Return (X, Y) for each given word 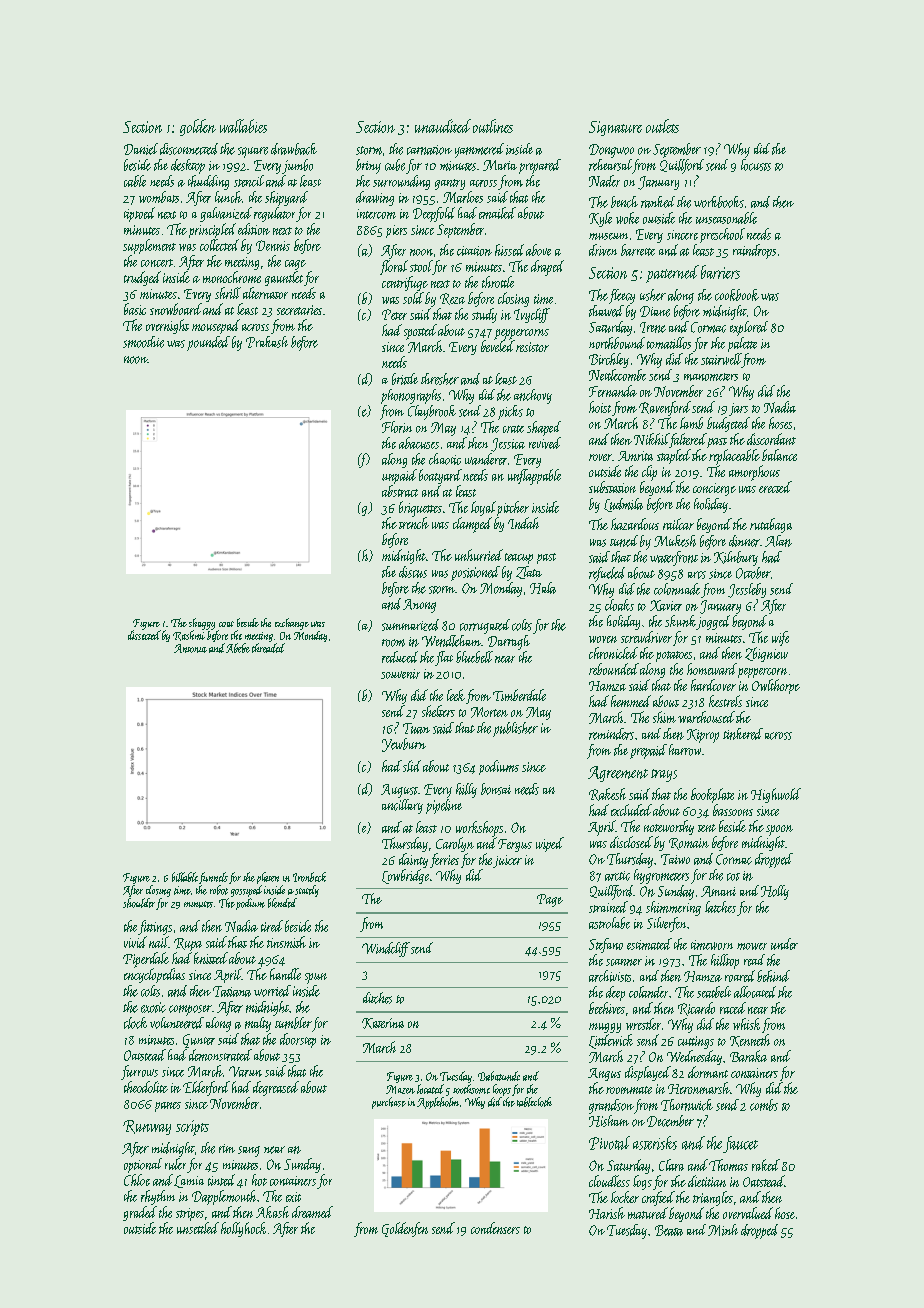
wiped (550, 844)
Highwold (776, 795)
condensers (495, 1228)
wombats (159, 197)
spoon (779, 830)
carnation (429, 150)
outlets (662, 126)
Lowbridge (405, 876)
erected (775, 487)
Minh (723, 1230)
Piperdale (146, 960)
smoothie (143, 342)
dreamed (312, 1212)
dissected (144, 635)
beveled (498, 346)
